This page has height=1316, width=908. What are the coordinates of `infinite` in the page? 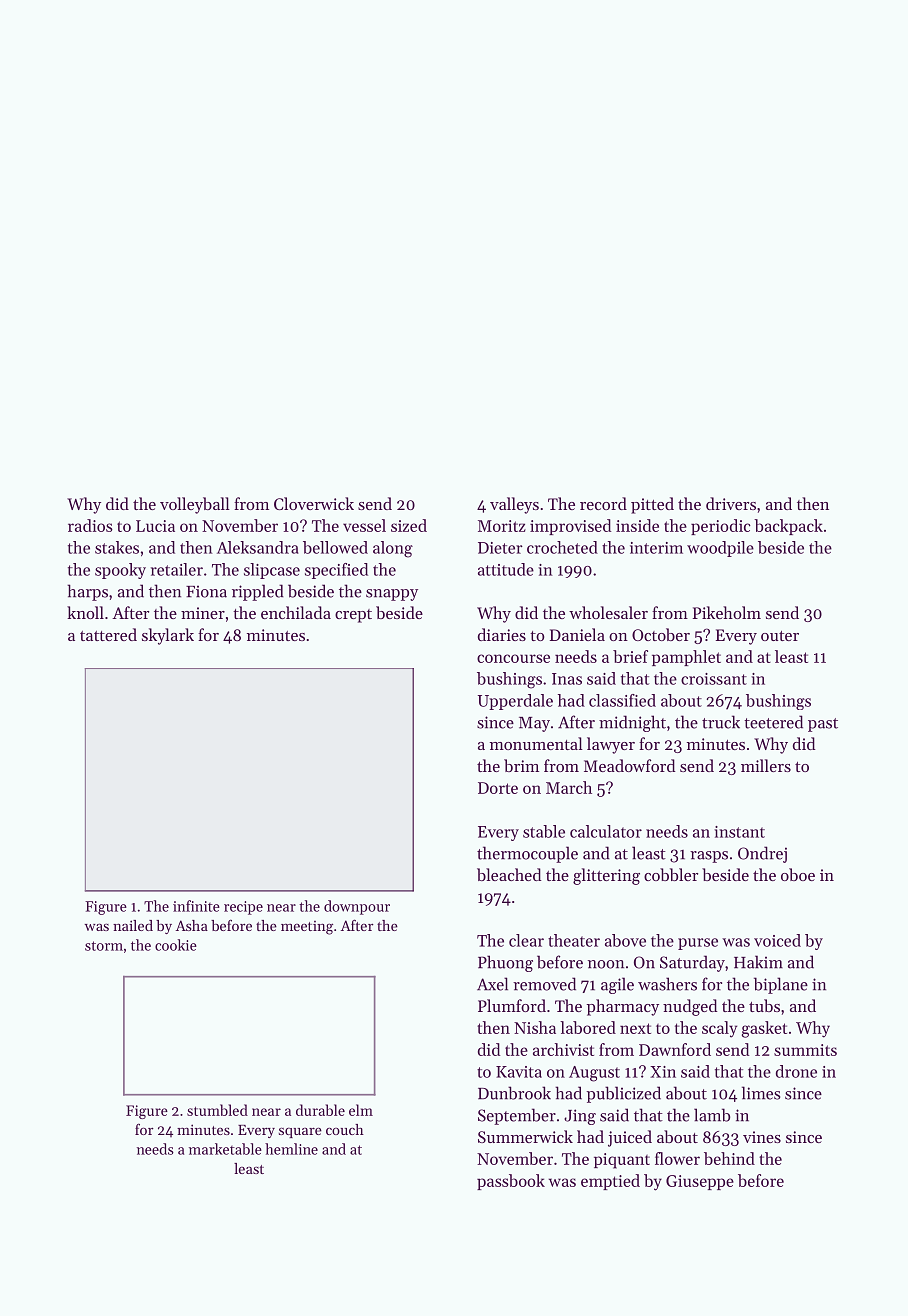 It's located at (196, 906).
